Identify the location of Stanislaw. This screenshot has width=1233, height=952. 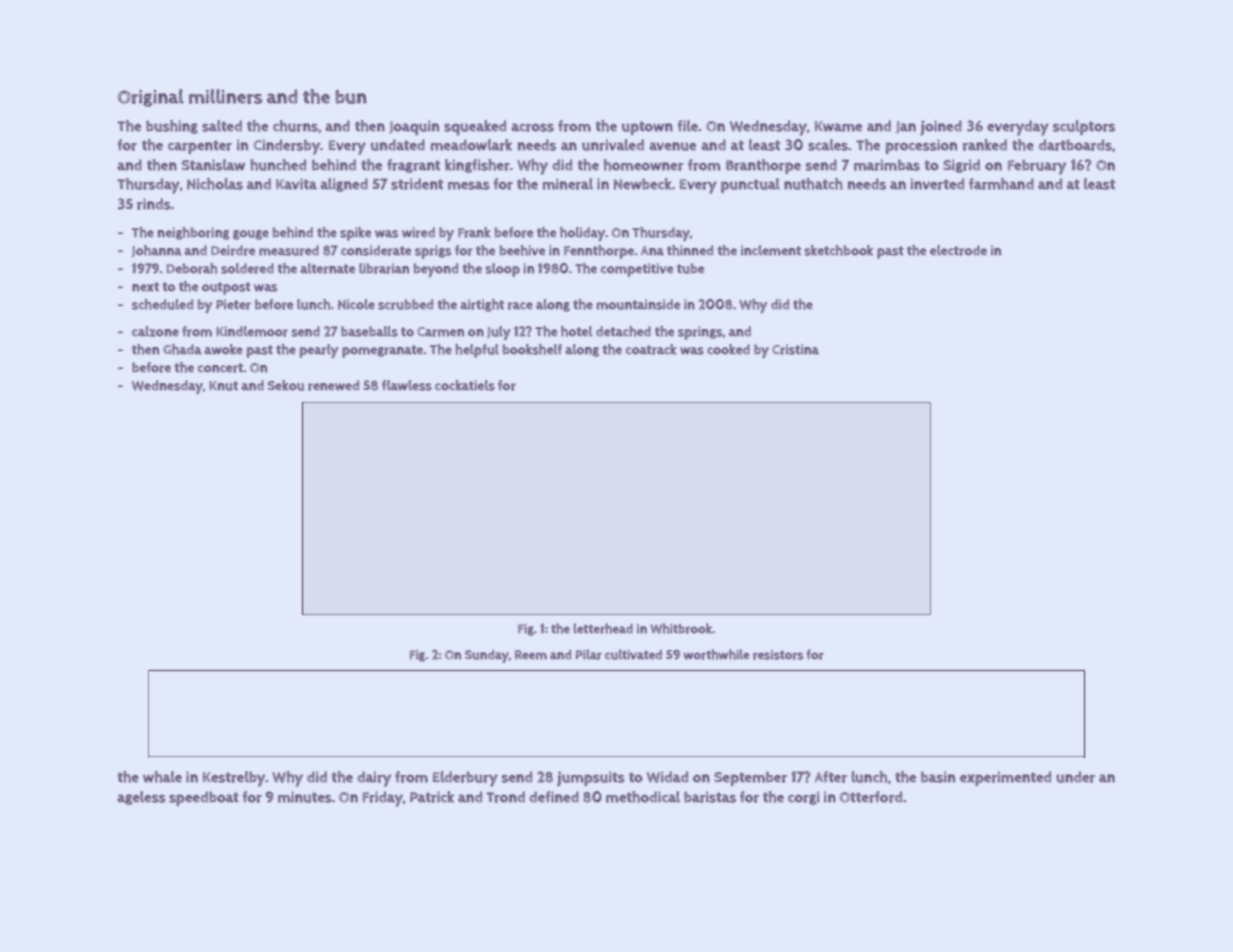
(213, 165).
